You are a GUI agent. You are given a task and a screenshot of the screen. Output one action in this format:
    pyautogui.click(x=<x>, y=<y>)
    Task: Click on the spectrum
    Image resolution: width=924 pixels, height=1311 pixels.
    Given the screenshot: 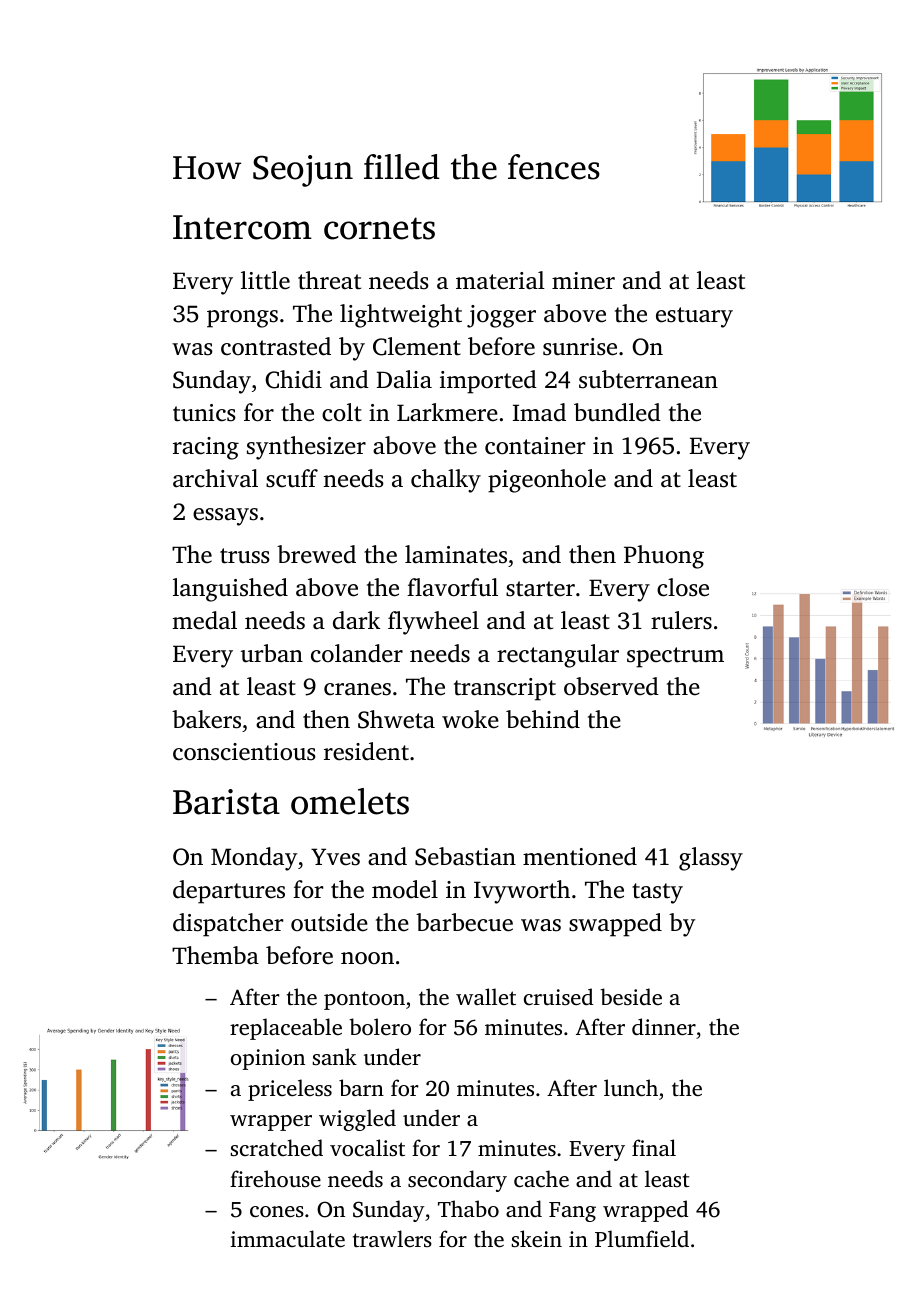 What is the action you would take?
    pyautogui.click(x=675, y=657)
